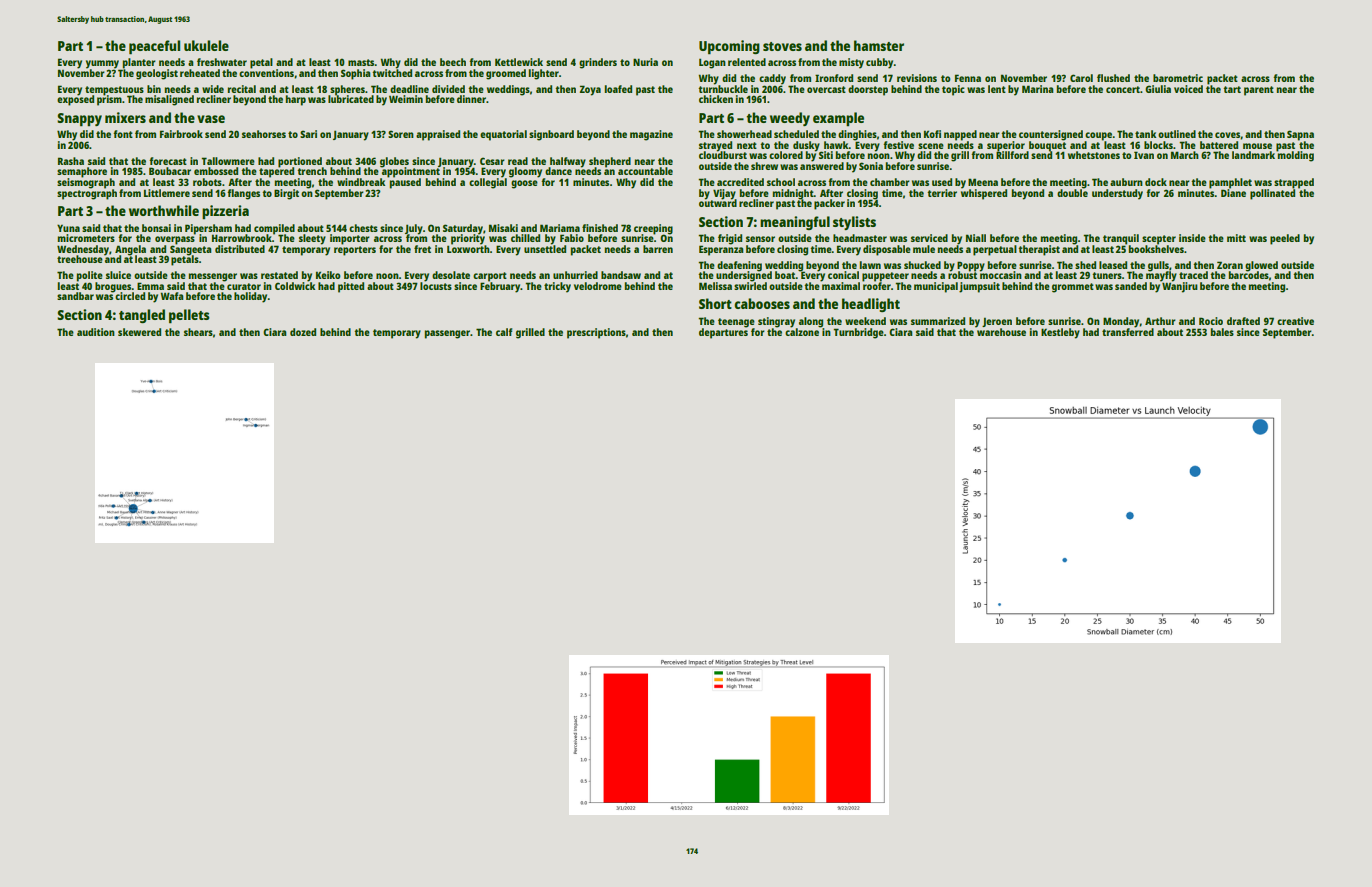 This page has width=1372, height=887. I want to click on tangled, so click(142, 316).
